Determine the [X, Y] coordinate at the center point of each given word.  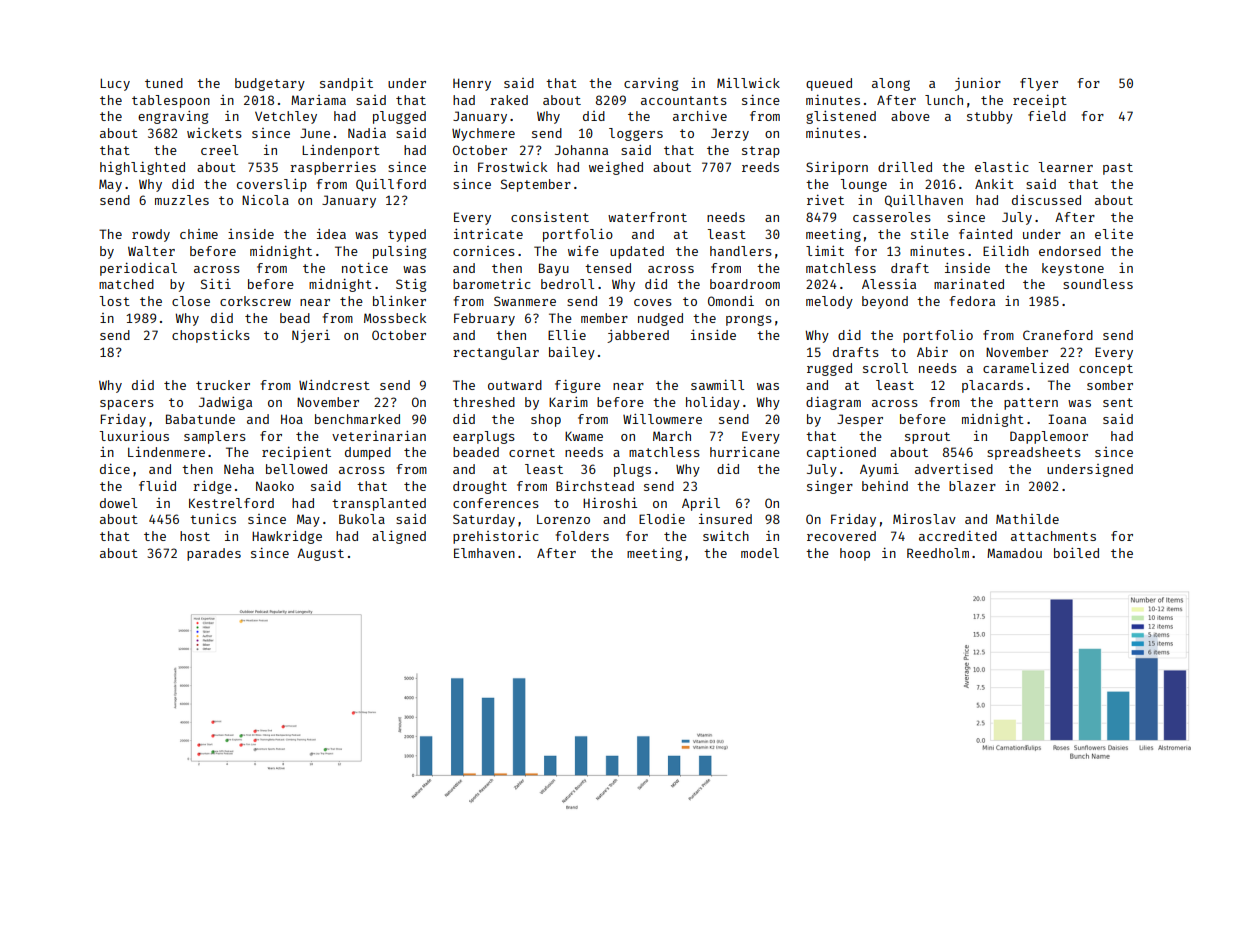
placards [992, 386]
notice [365, 268]
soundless [1098, 284]
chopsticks [211, 336]
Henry [472, 84]
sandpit [346, 84]
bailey [572, 353]
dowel [118, 503]
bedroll [567, 284]
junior [978, 84]
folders [582, 536]
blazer [972, 486]
